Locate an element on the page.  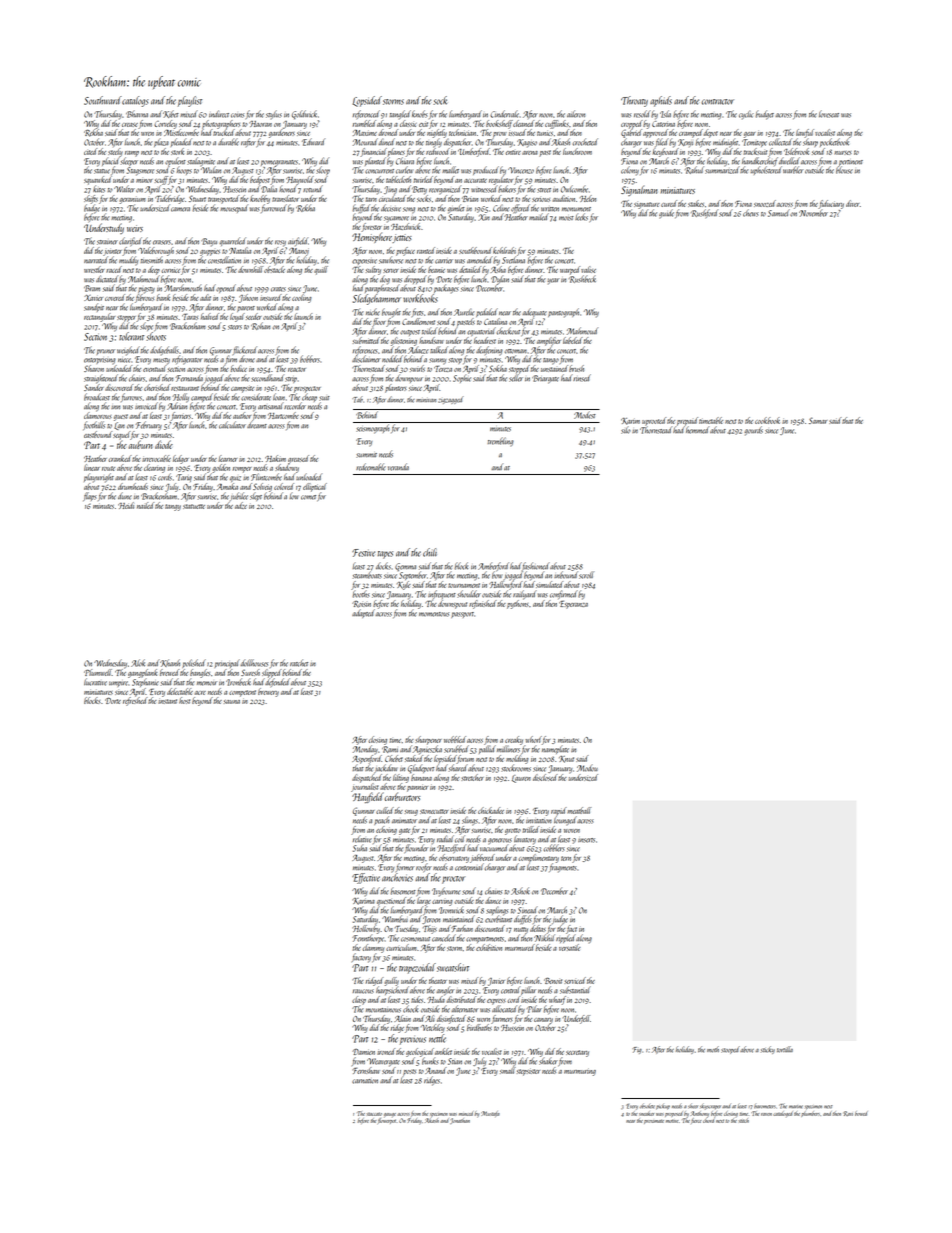
trembling is located at coordinates (501, 441).
